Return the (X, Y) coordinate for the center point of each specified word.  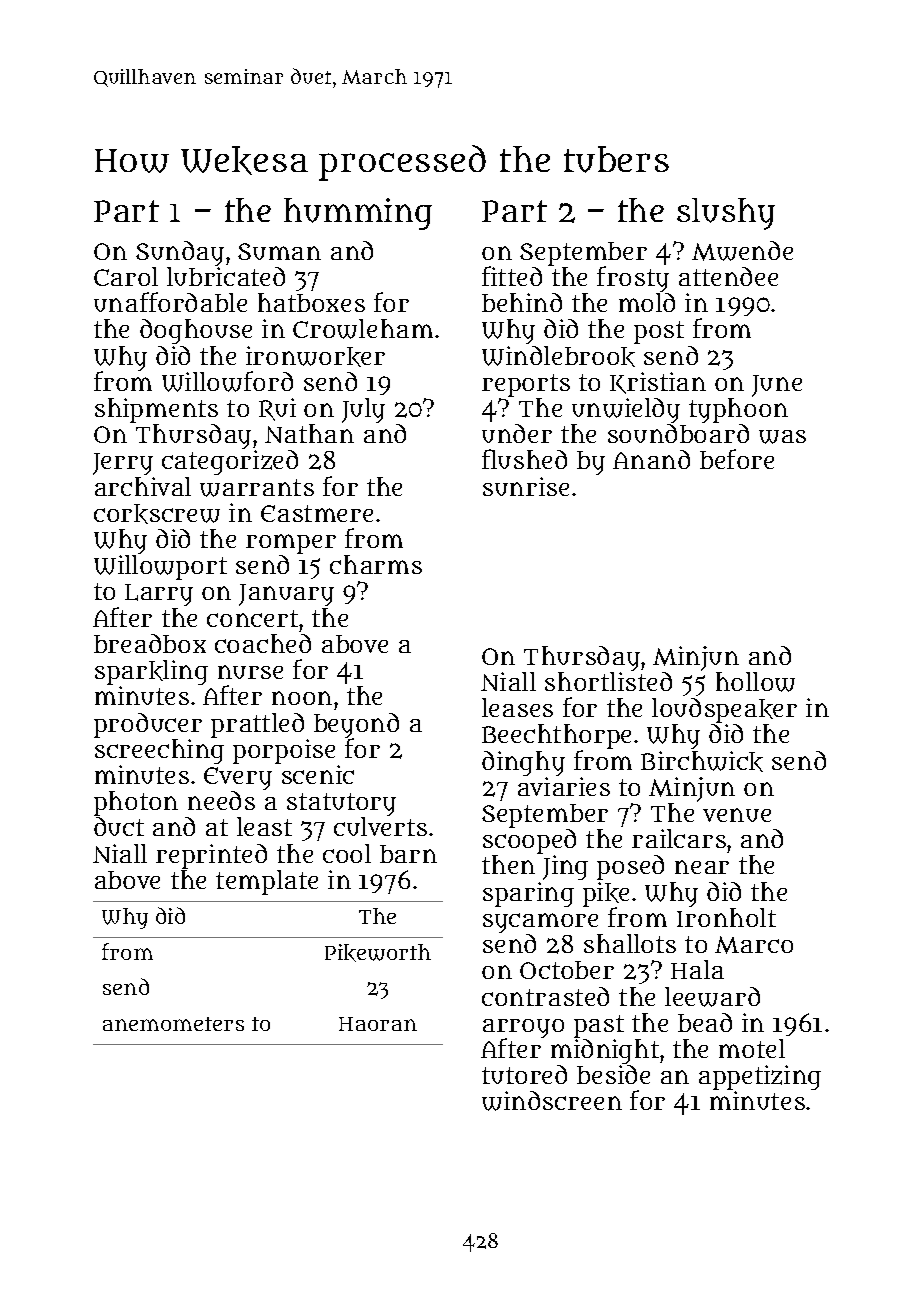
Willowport (160, 567)
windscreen (552, 1101)
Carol (126, 276)
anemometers (173, 1024)
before (737, 459)
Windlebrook (558, 356)
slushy (726, 214)
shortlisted (608, 681)
